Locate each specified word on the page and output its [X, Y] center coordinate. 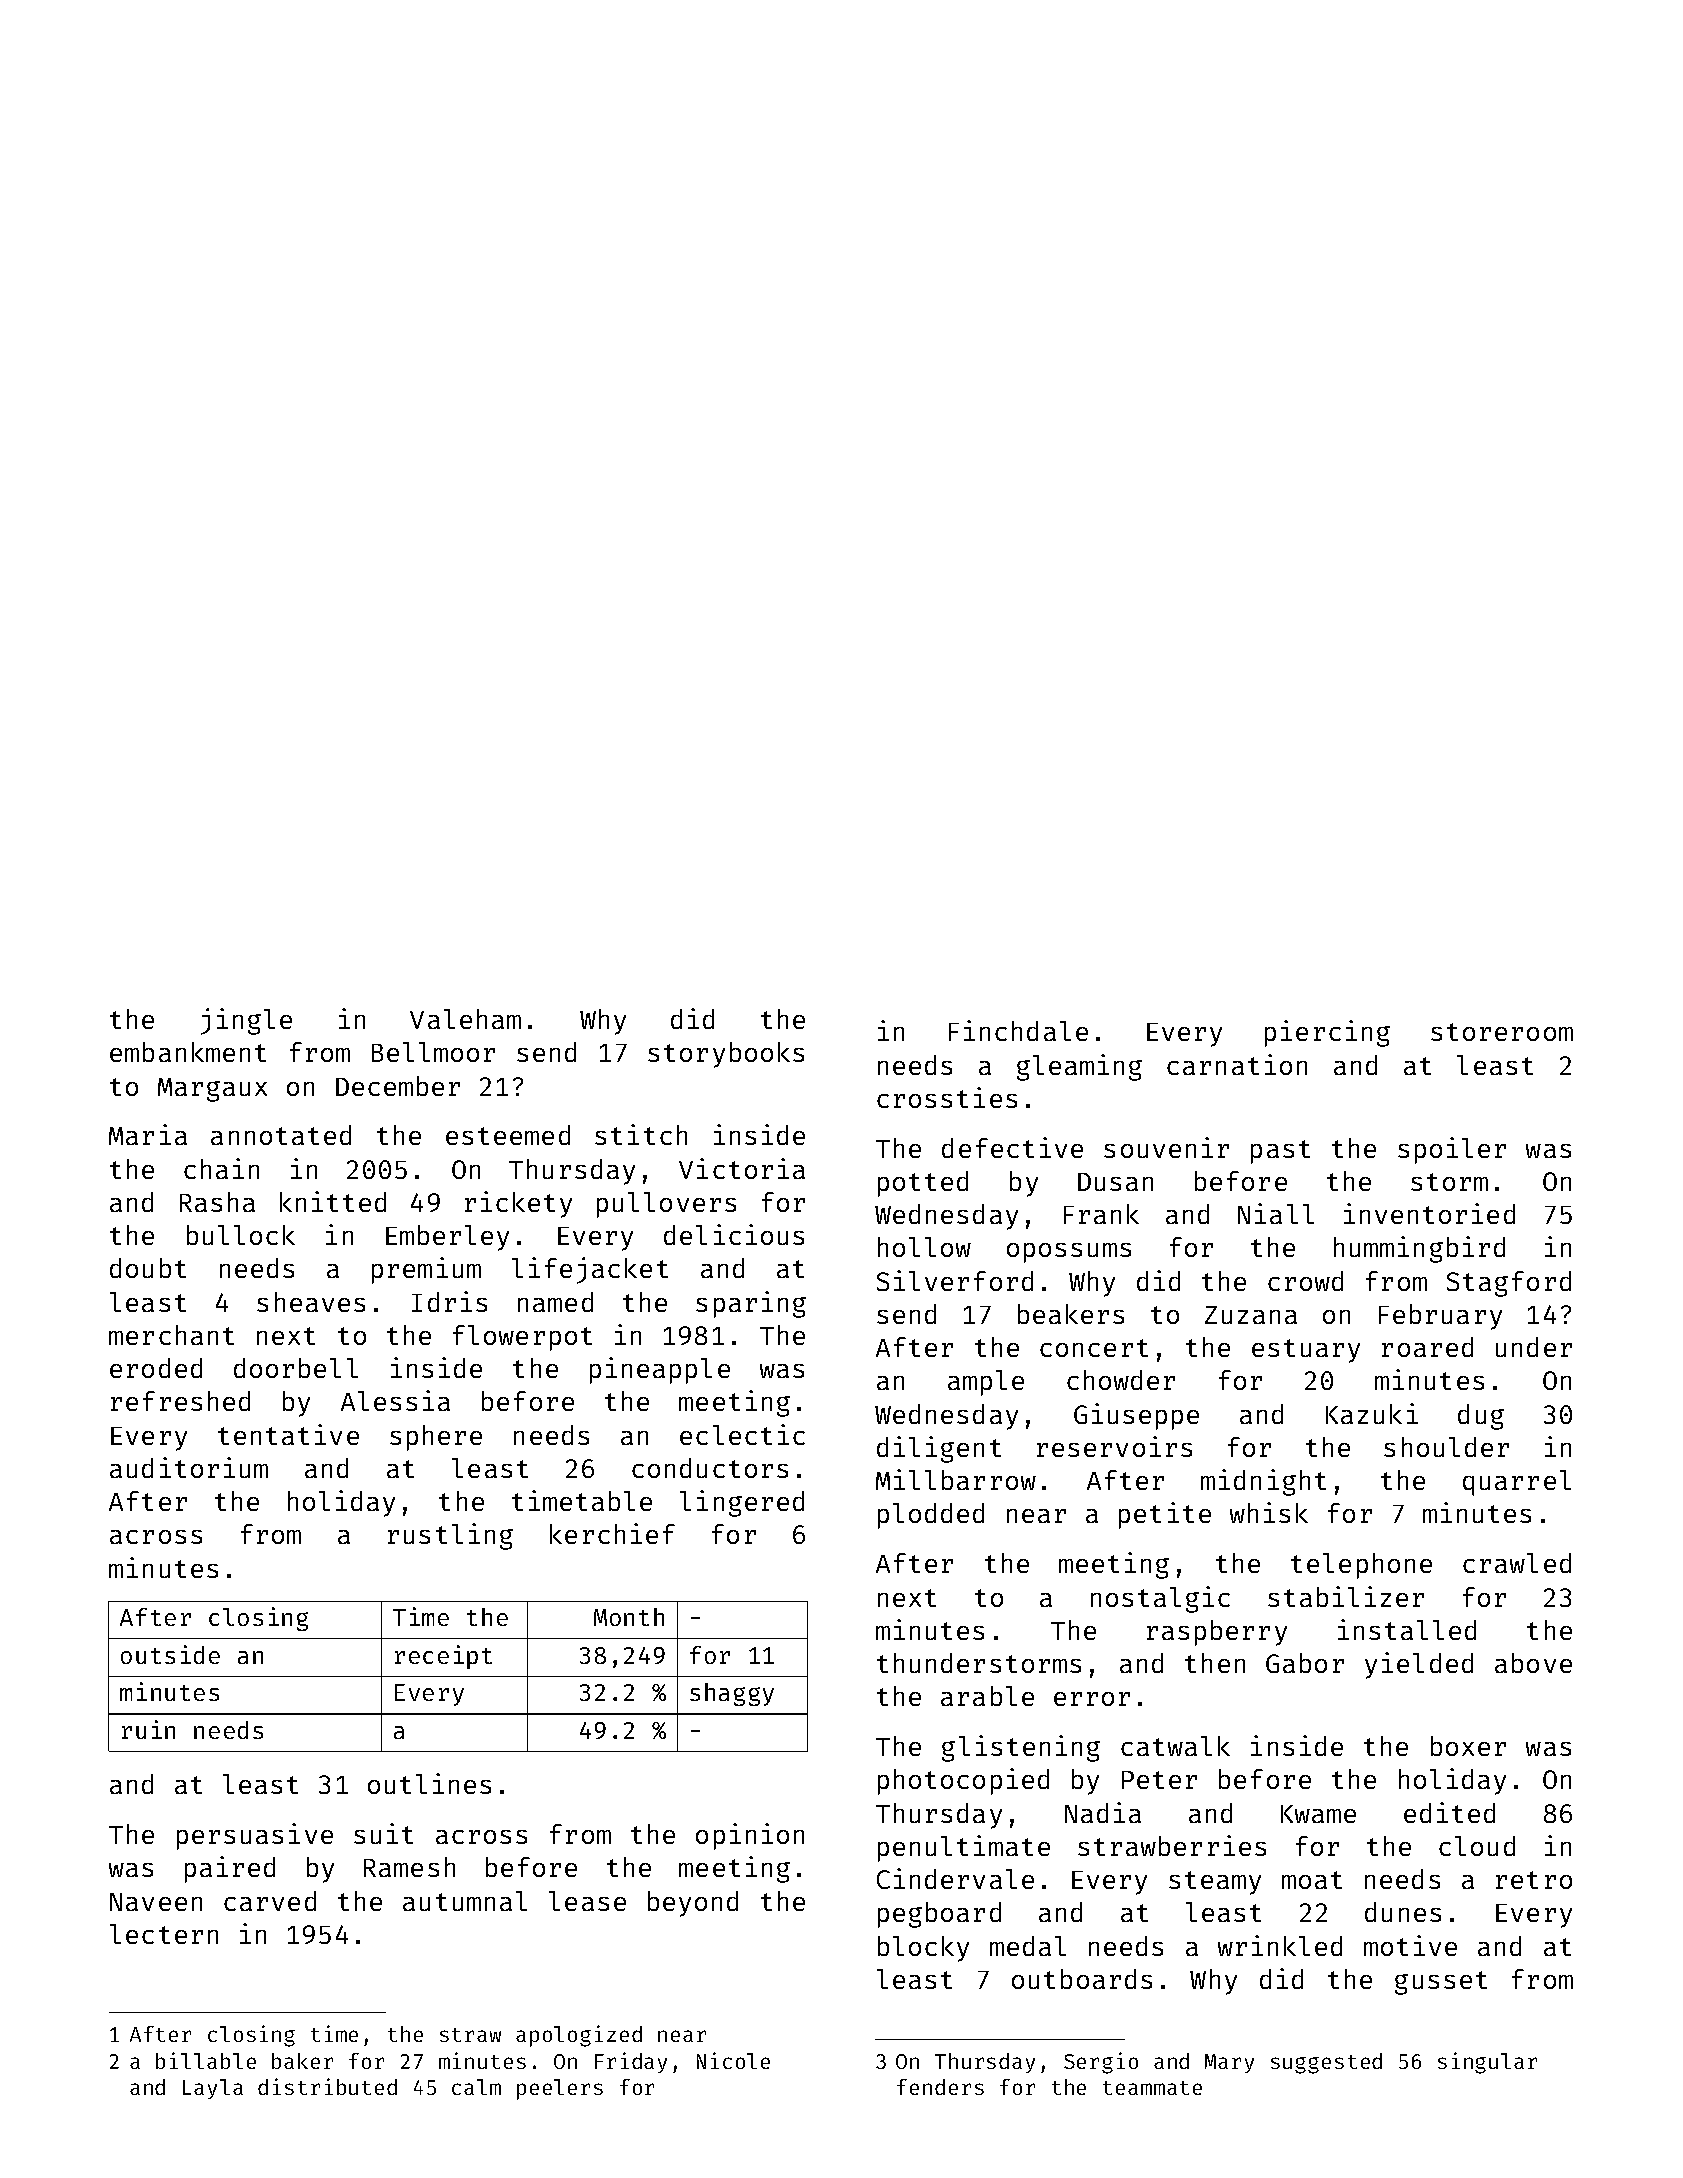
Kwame [1318, 1814]
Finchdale [1018, 1030]
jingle [246, 1021]
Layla [213, 2089]
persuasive [255, 1836]
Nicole [733, 2060]
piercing [1327, 1033]
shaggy [732, 1694]
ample [986, 1383]
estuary [1306, 1351]
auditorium [189, 1467]
